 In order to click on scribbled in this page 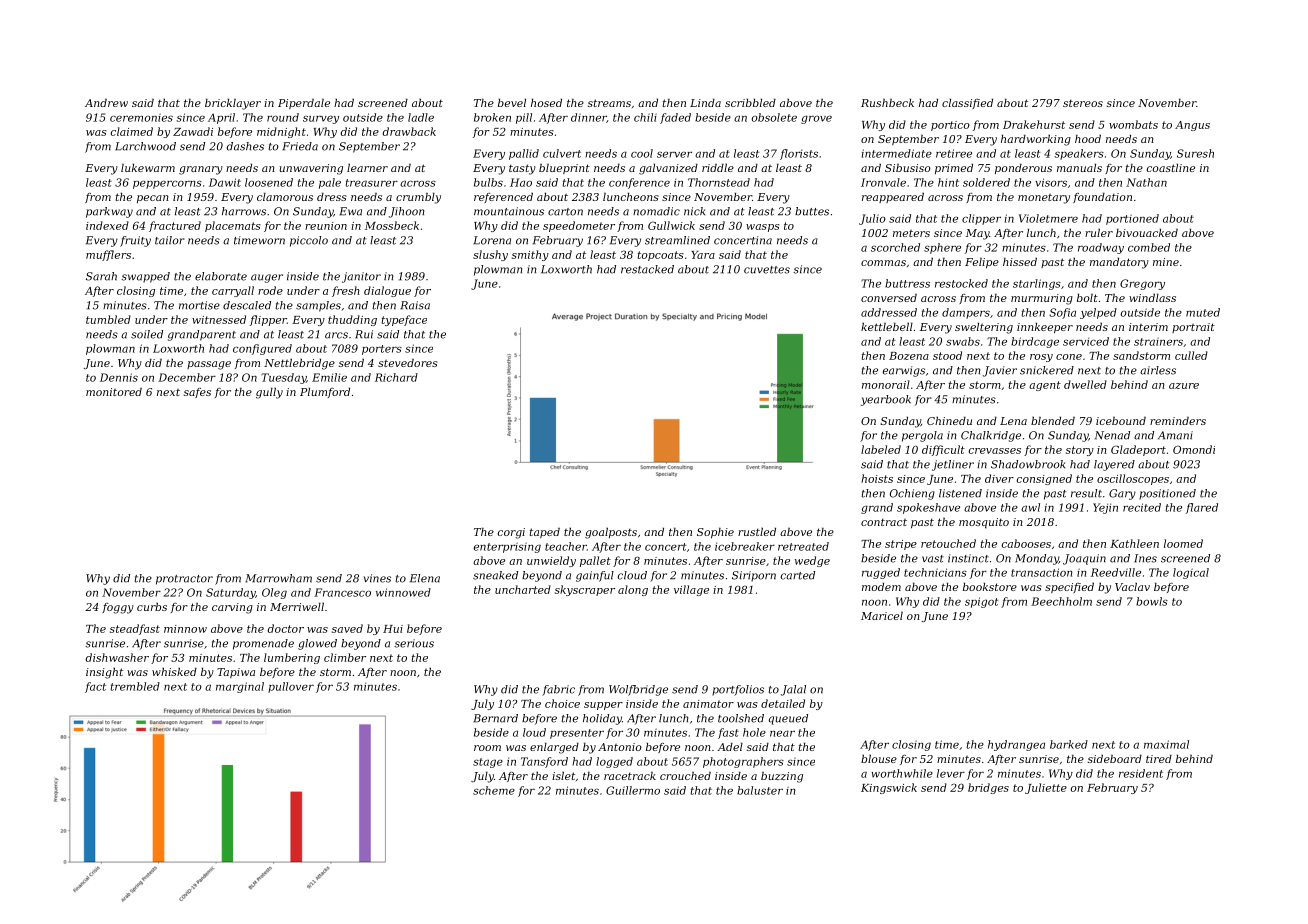, I will do `click(750, 102)`.
